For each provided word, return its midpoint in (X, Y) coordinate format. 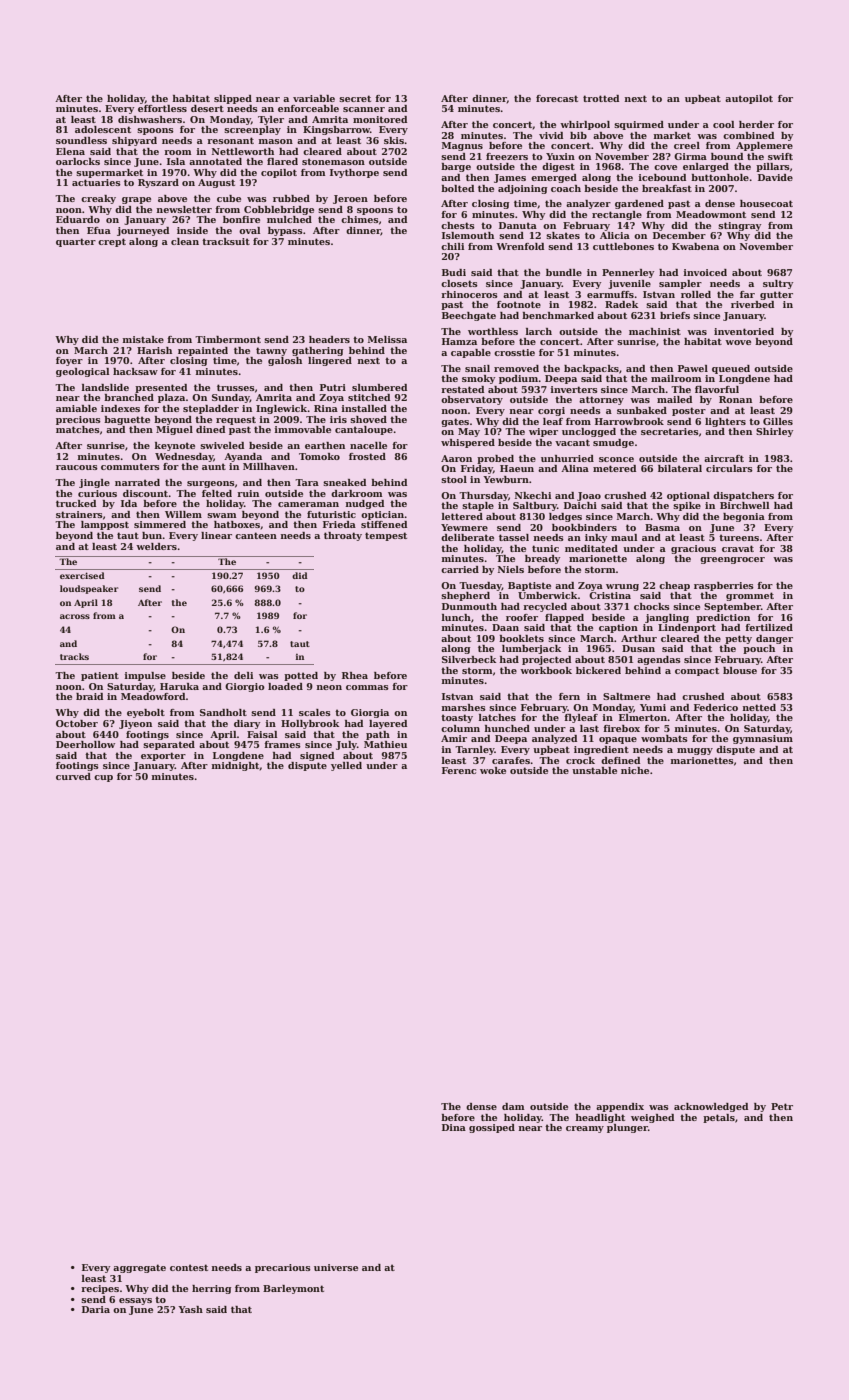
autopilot (749, 99)
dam (513, 1106)
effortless (162, 108)
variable (314, 98)
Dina (454, 1127)
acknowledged (711, 1107)
